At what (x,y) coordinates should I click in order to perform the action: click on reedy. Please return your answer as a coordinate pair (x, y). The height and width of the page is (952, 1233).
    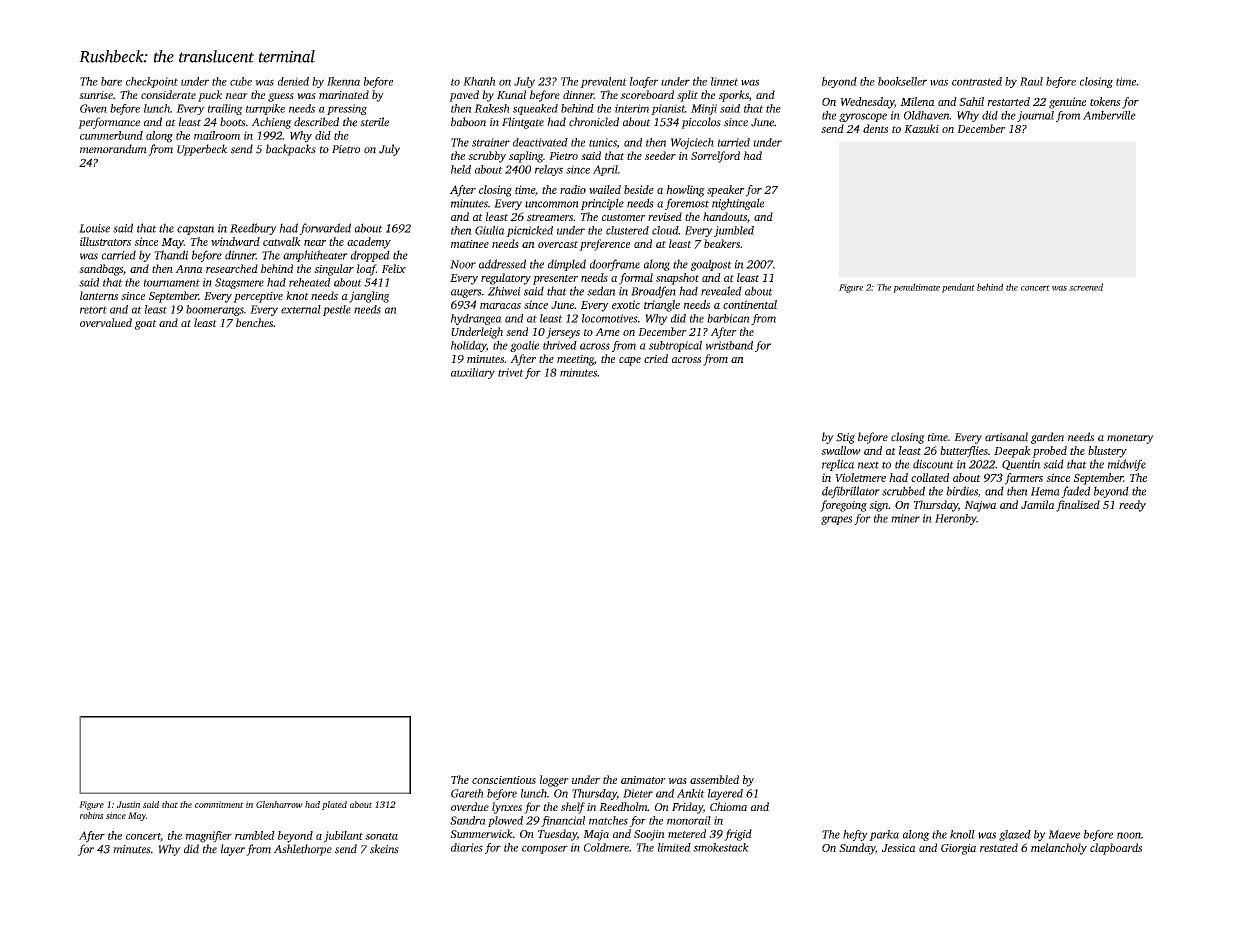
    Looking at the image, I should click on (1132, 506).
